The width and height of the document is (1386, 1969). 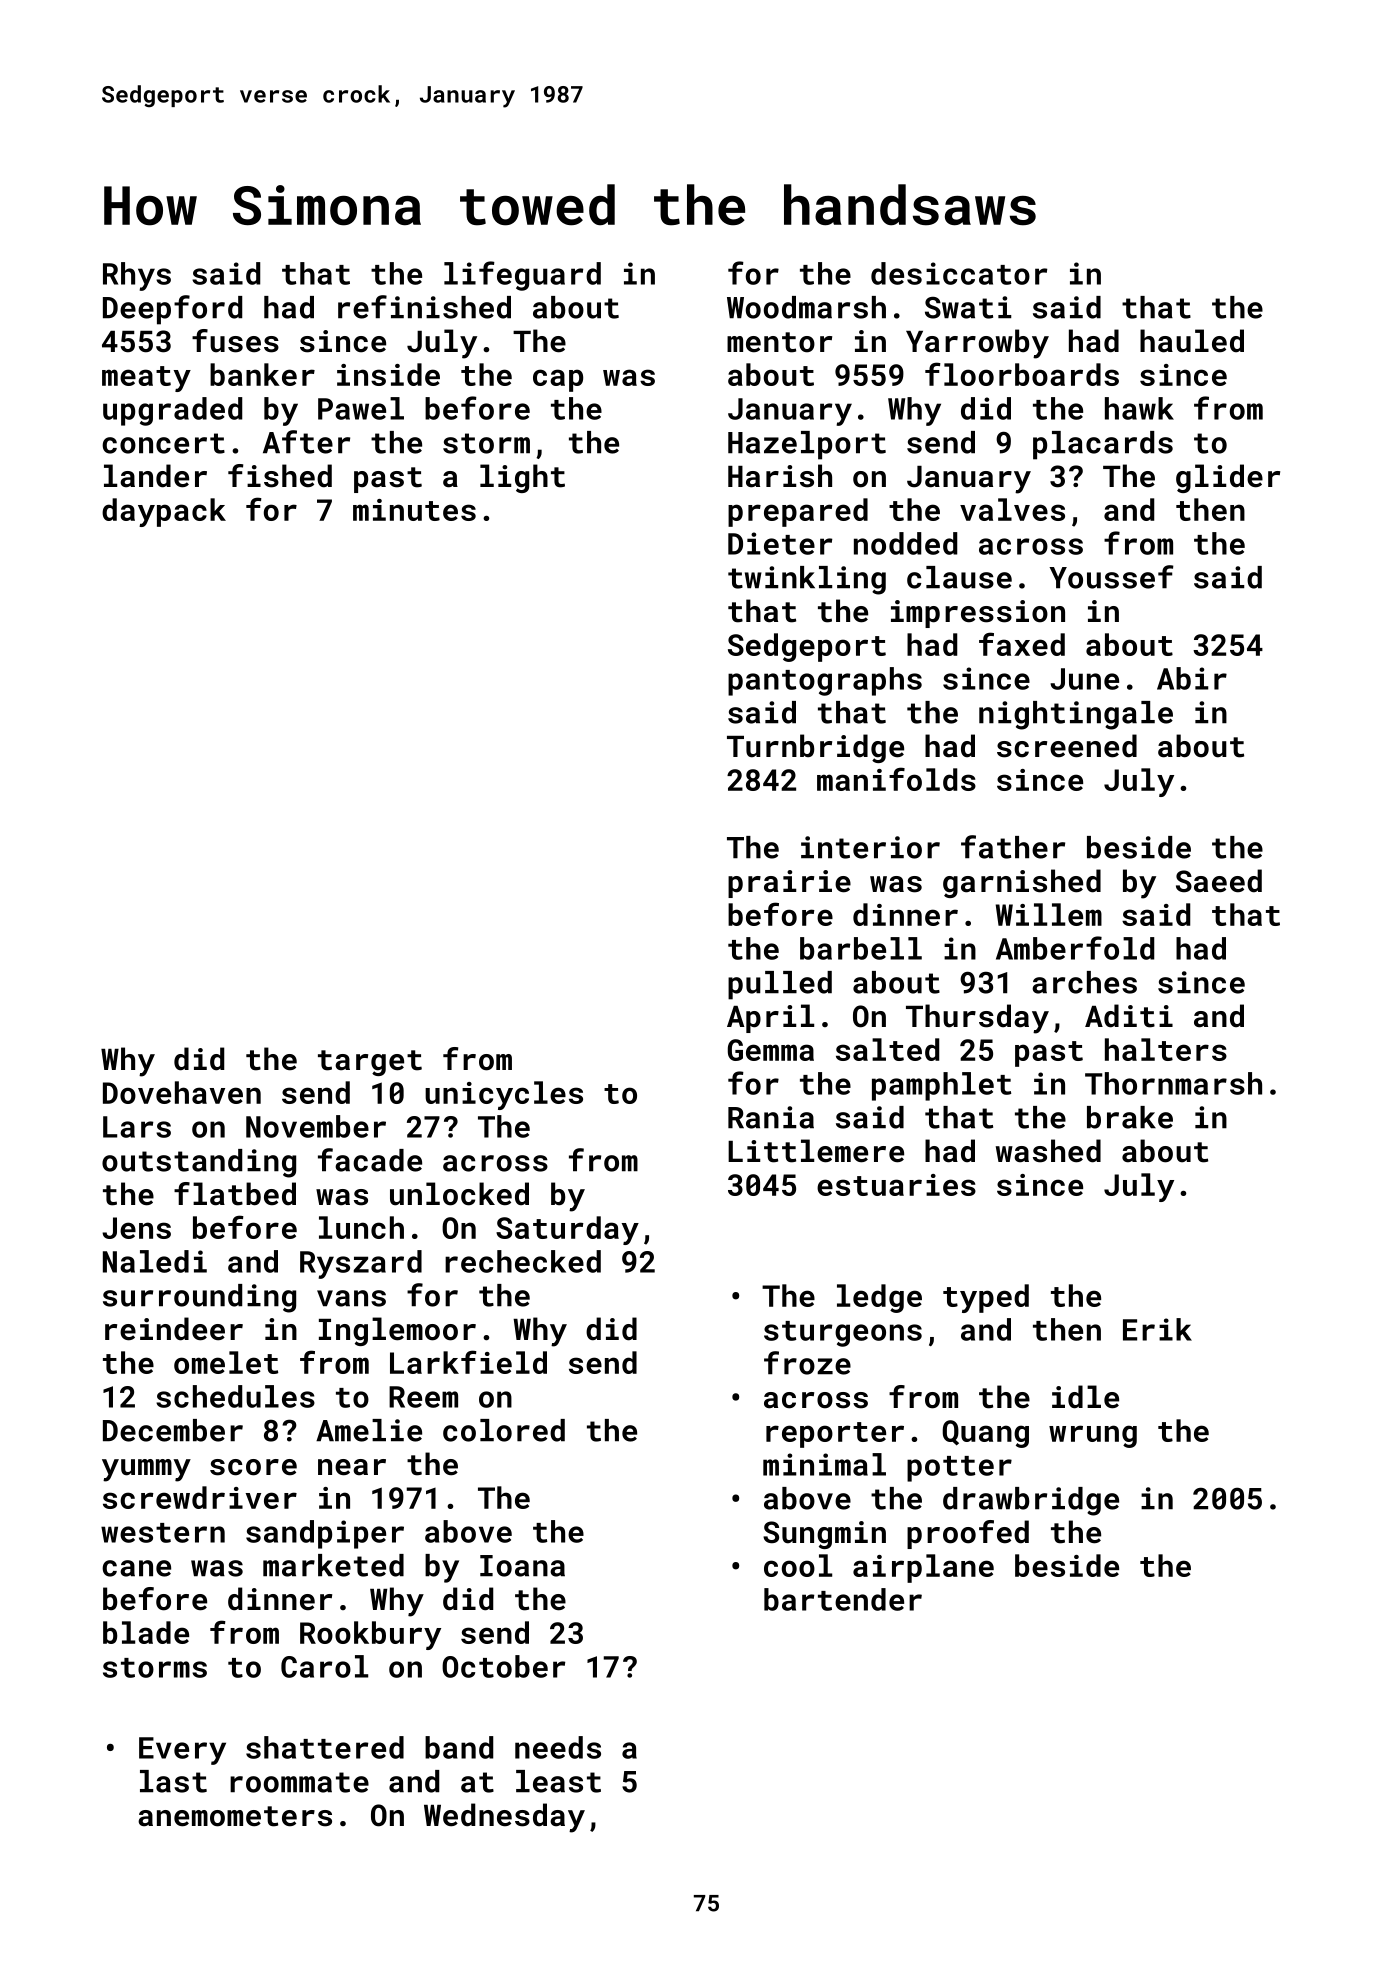 What do you see at coordinates (986, 1298) in the document?
I see `typed` at bounding box center [986, 1298].
